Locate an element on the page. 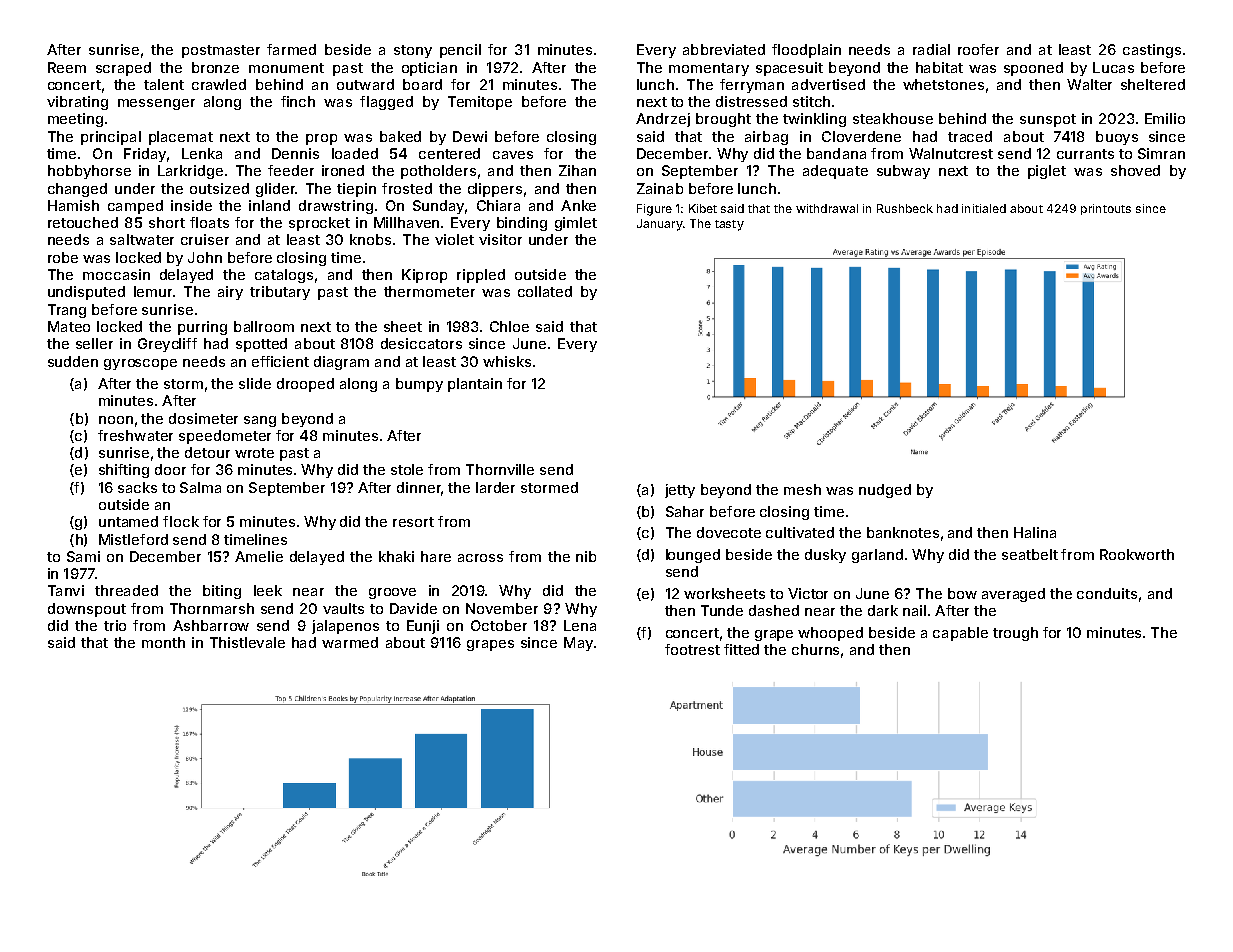 The image size is (1233, 952). distressed is located at coordinates (751, 101).
